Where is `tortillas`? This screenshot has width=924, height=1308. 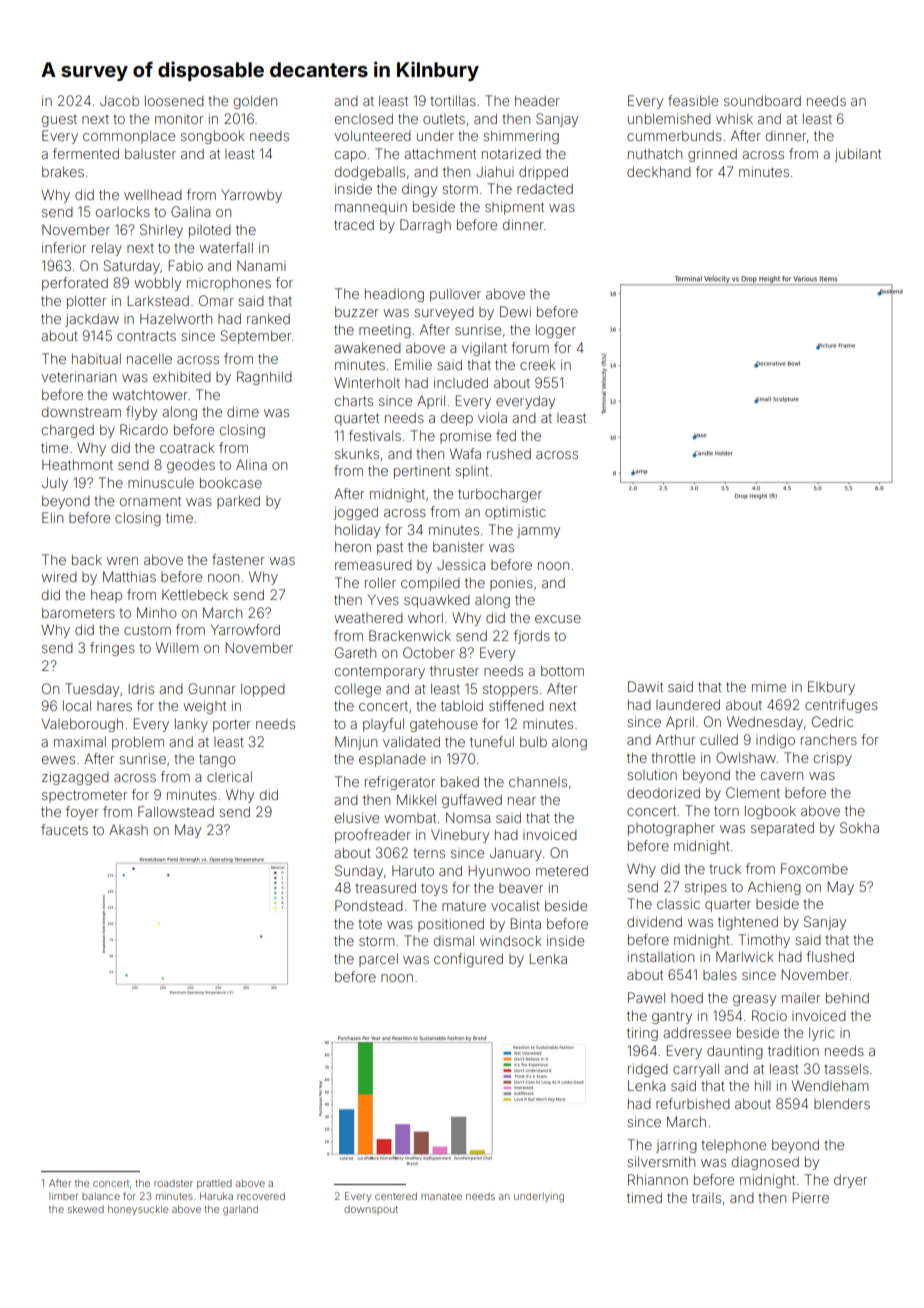 tortillas is located at coordinates (453, 100).
